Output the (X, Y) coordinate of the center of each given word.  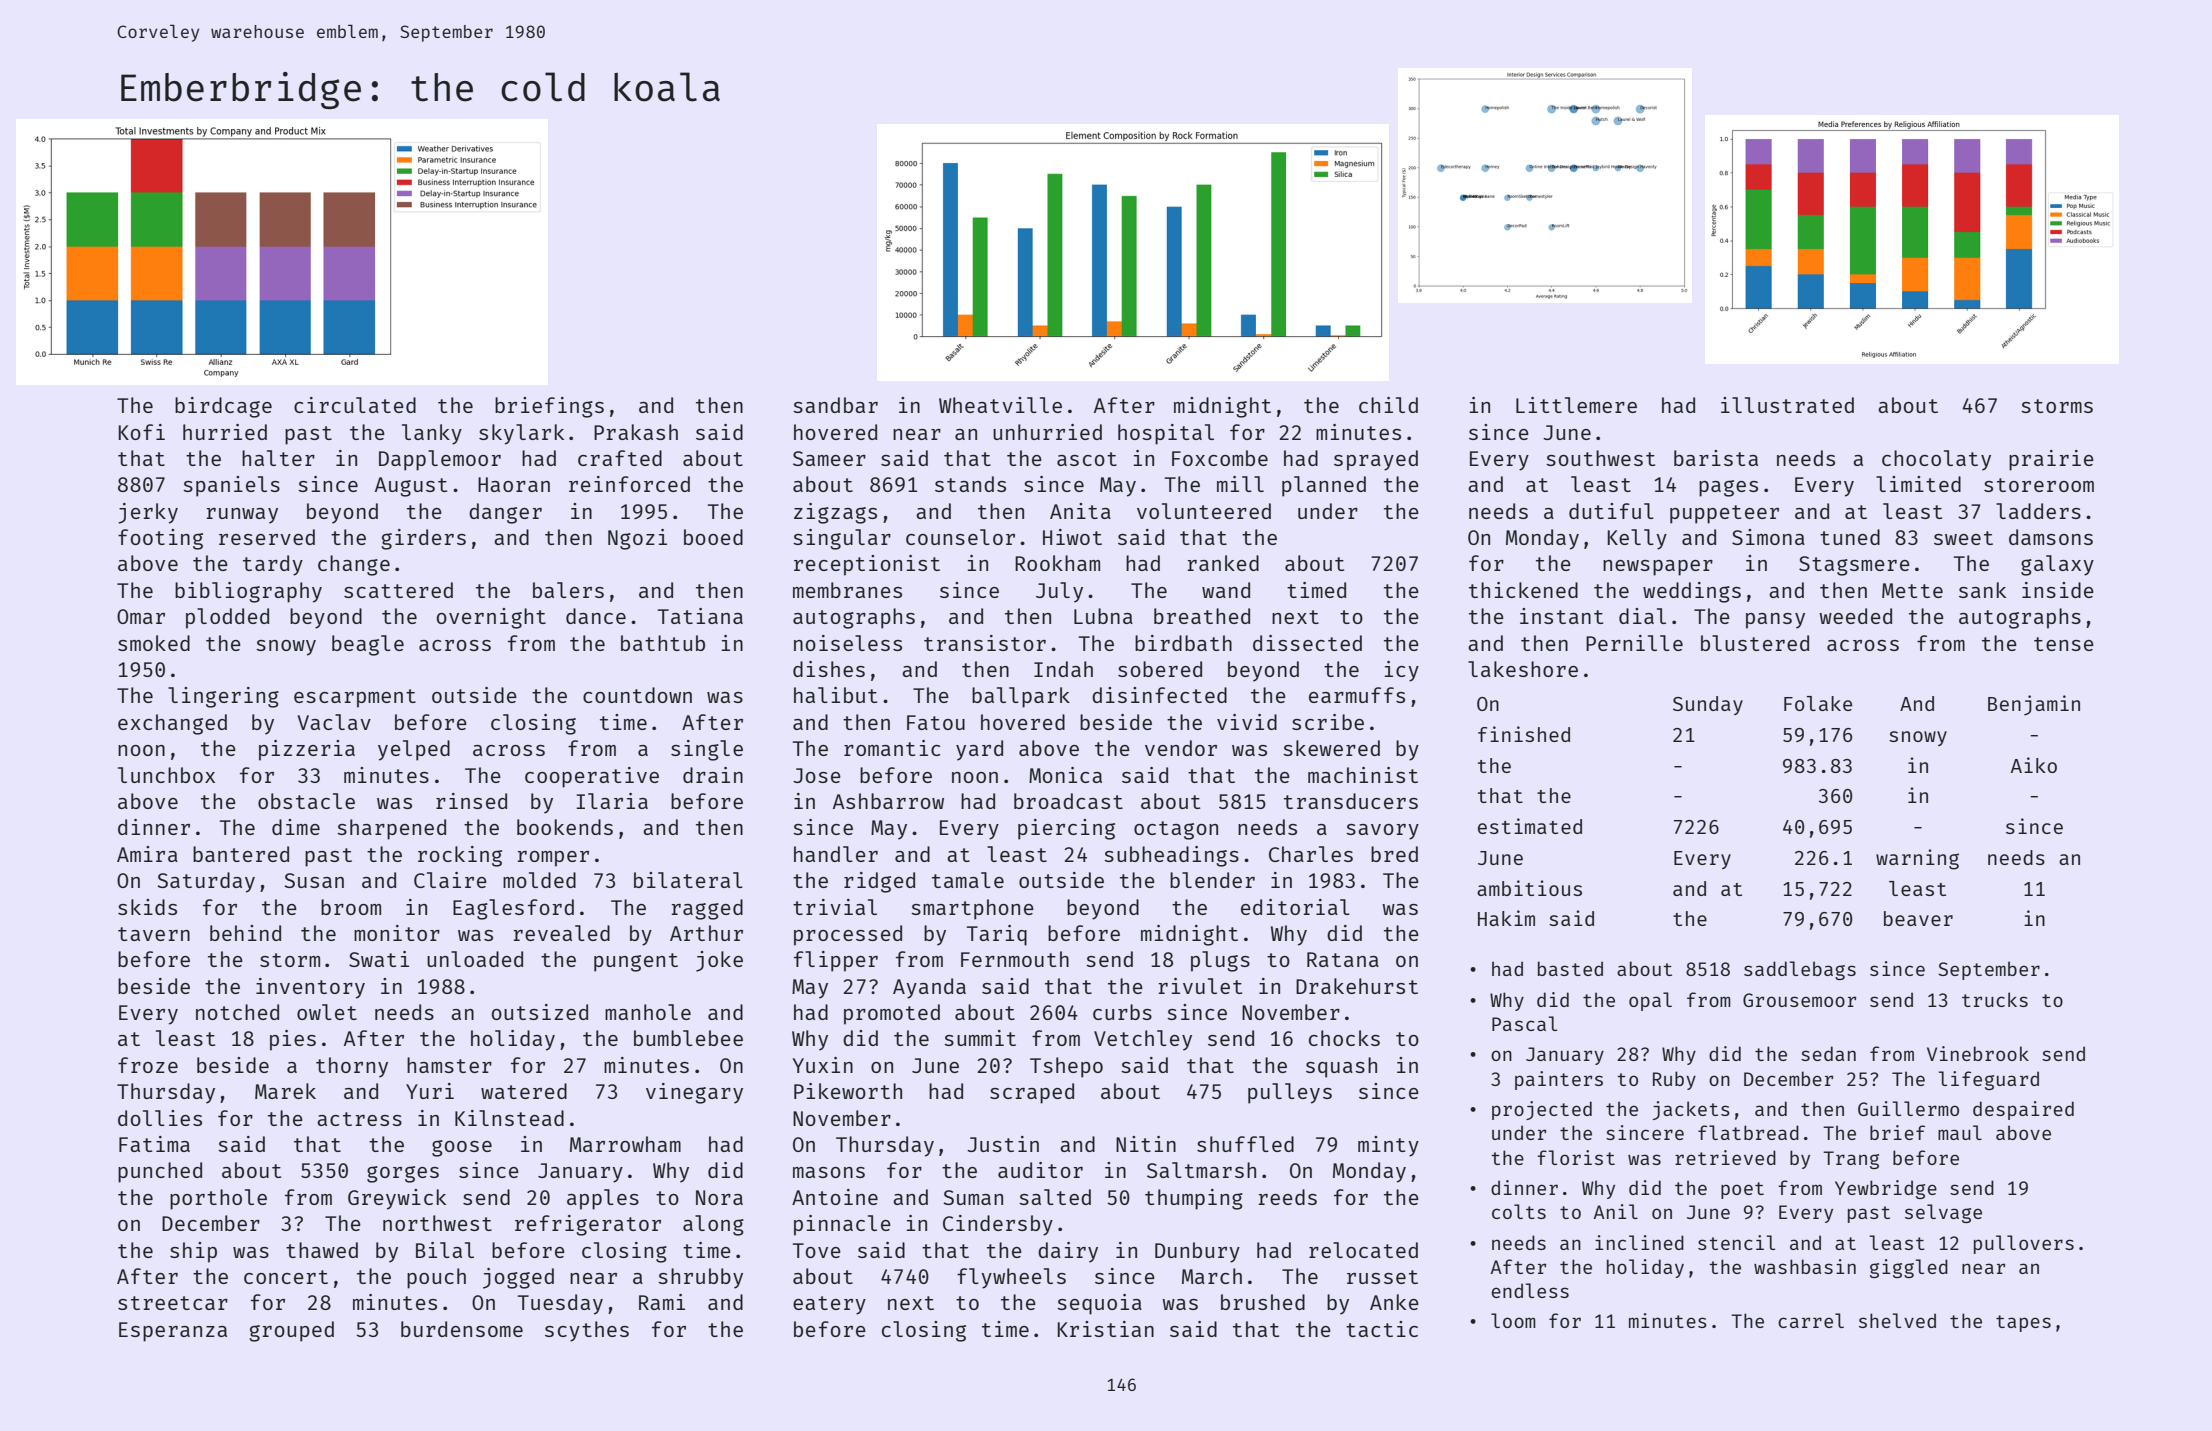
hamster (449, 1065)
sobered (1160, 669)
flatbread (1748, 1132)
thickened (1523, 590)
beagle (368, 645)
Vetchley (1143, 1040)
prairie (2051, 460)
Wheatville (1000, 405)
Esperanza (173, 1332)
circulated (355, 405)
